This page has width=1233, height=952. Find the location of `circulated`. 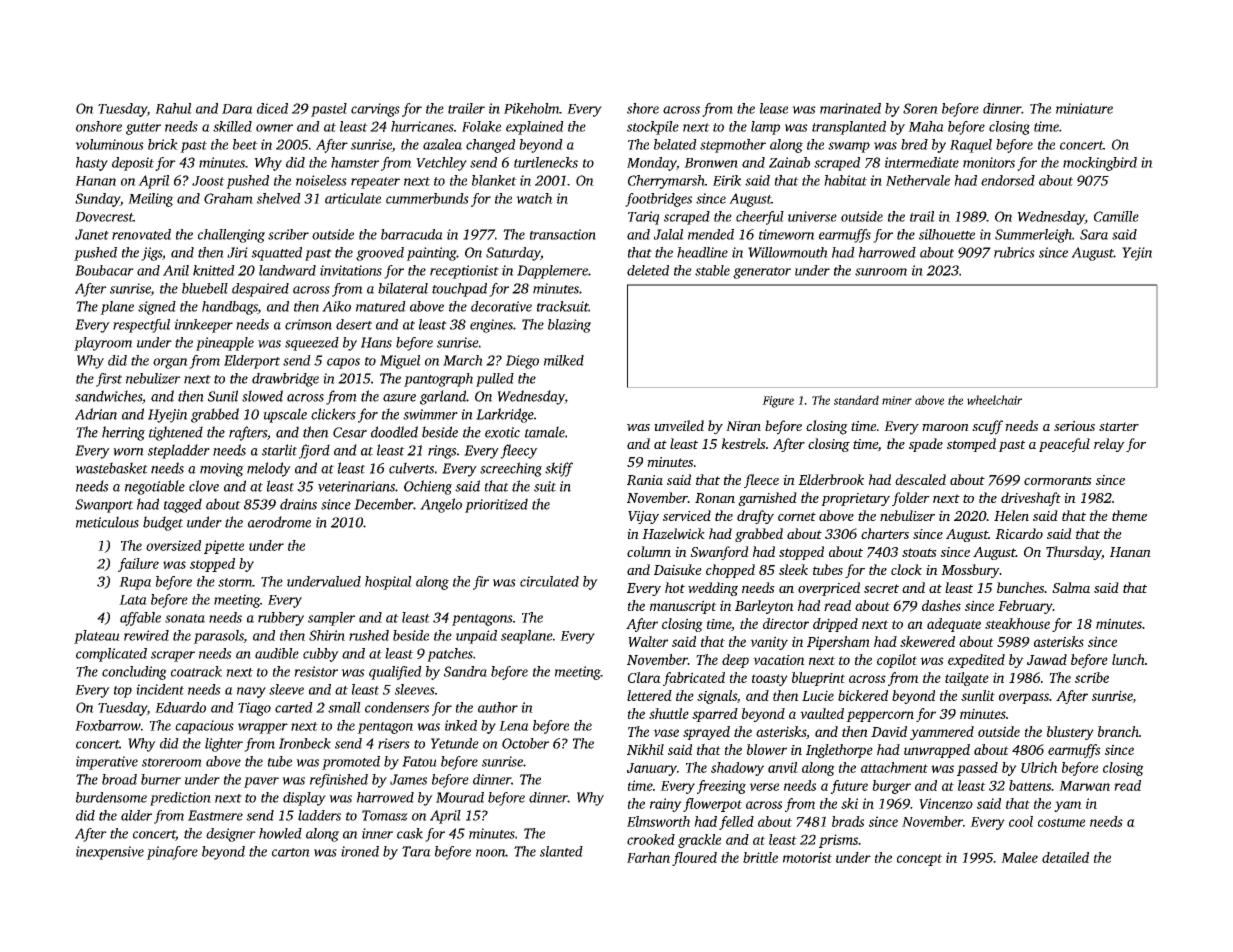

circulated is located at coordinates (549, 581).
